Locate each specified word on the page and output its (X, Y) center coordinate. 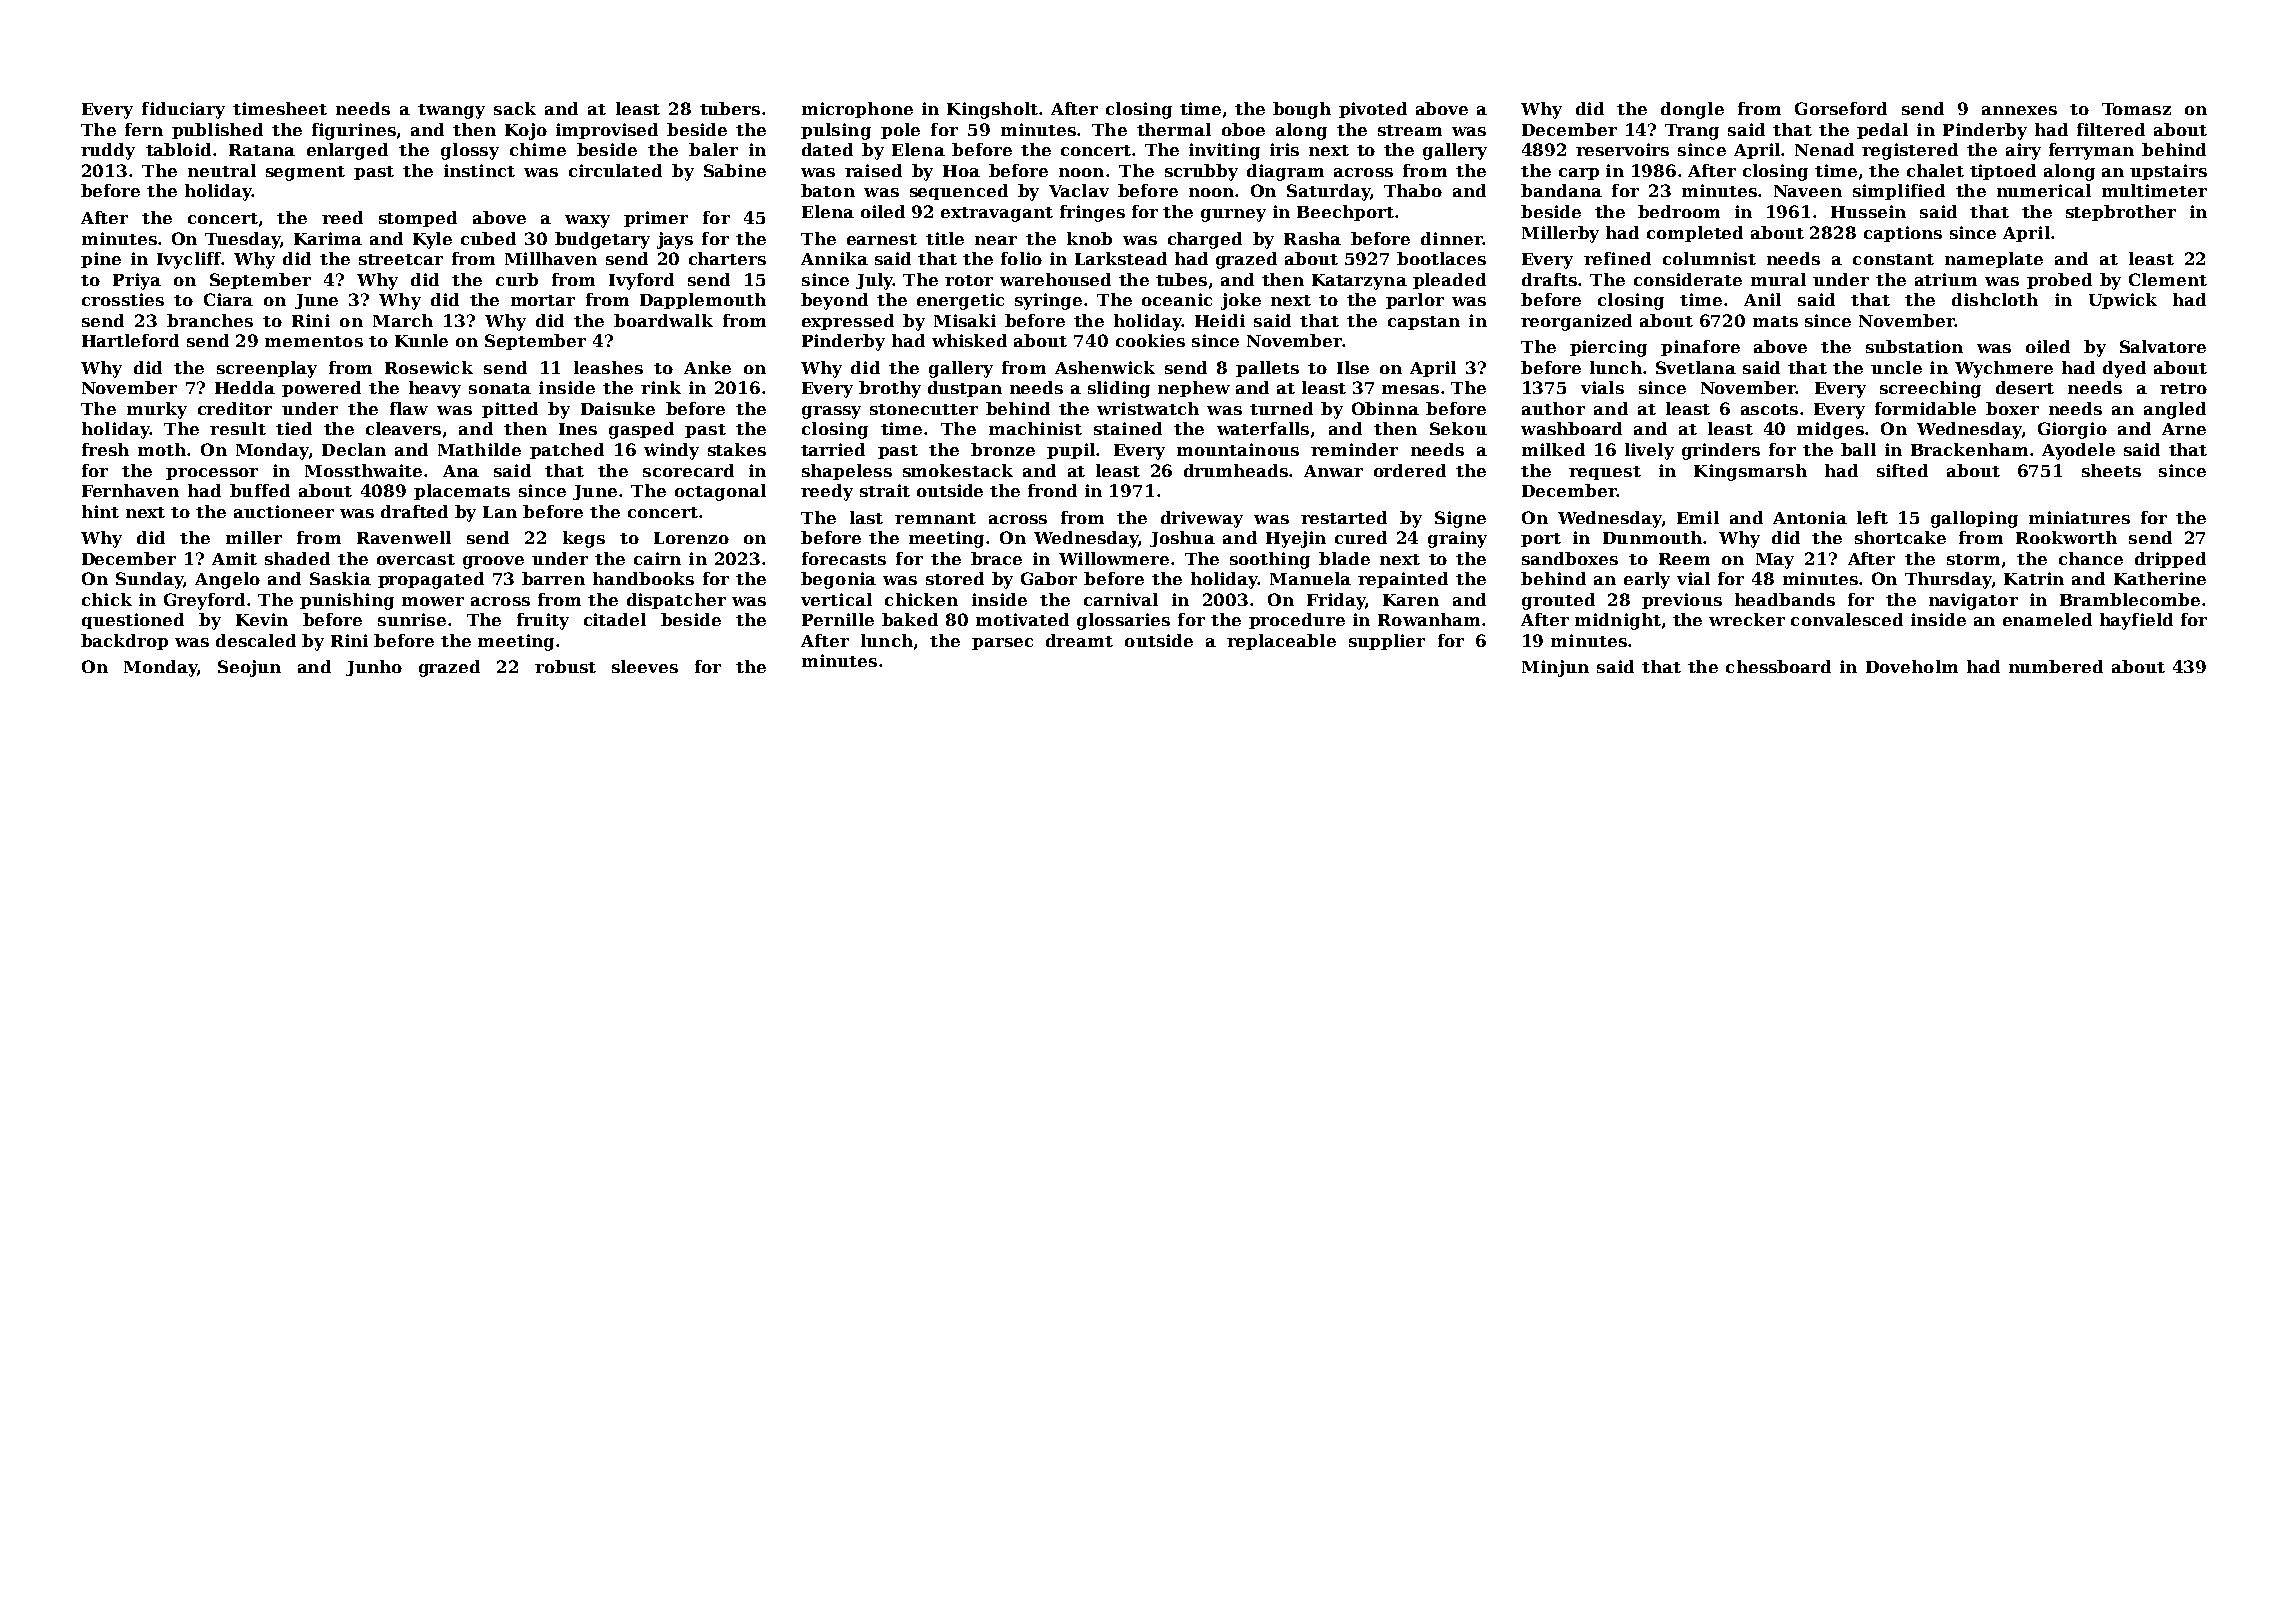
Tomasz (2136, 109)
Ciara (228, 299)
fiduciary (183, 110)
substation (1914, 346)
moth (162, 449)
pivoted (1373, 110)
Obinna (1385, 408)
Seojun (249, 668)
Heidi (1220, 320)
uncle (1896, 367)
